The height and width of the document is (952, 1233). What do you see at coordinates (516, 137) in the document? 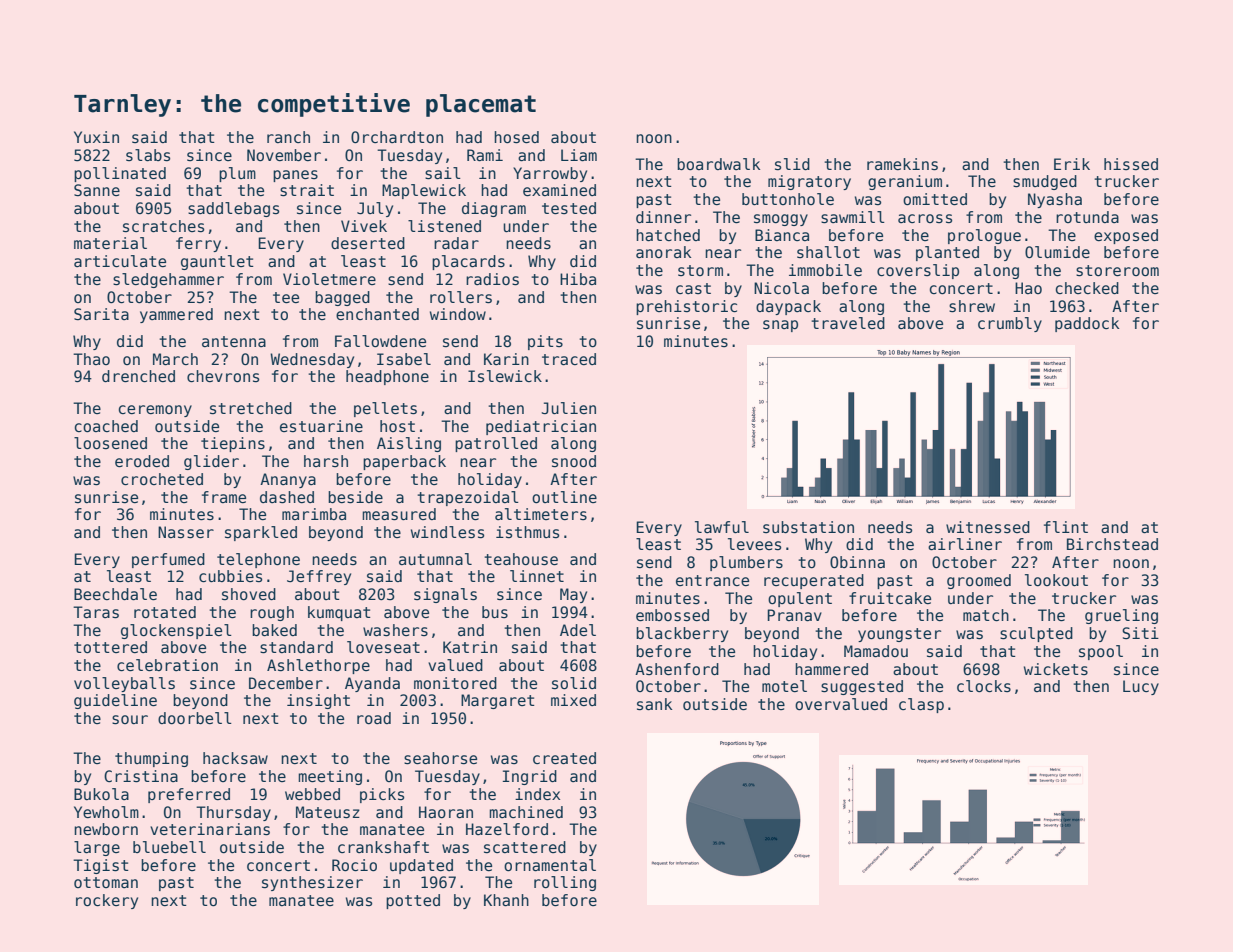
I see `hosed` at bounding box center [516, 137].
